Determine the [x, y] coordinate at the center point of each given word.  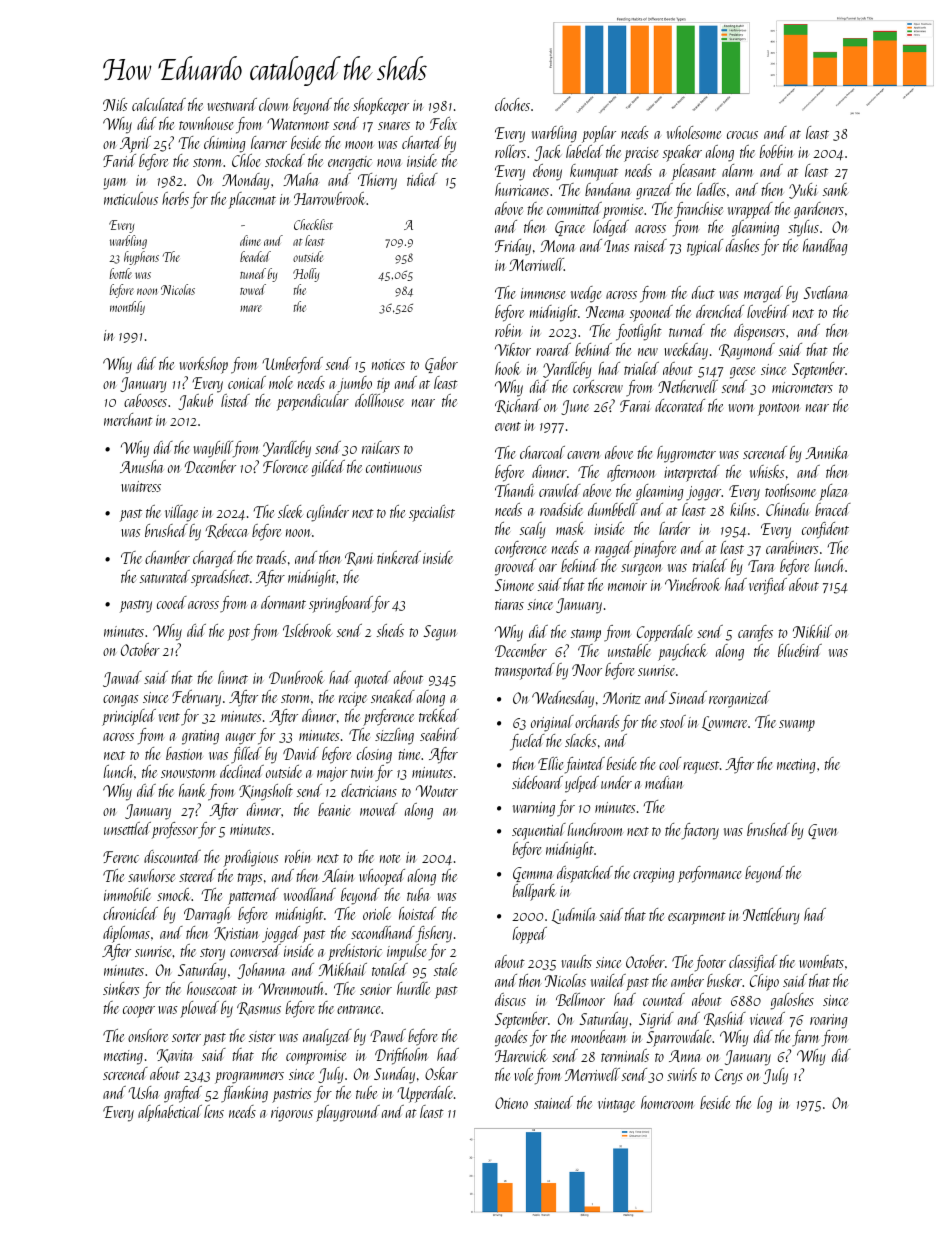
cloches [512, 104]
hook [507, 368]
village [181, 513]
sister [262, 1036]
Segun [440, 633]
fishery [434, 934]
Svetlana [826, 292]
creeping [653, 875]
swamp [797, 726]
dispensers [759, 332]
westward [232, 104]
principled [129, 717]
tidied [422, 179]
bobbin [776, 151]
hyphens [141, 258]
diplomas [126, 934]
